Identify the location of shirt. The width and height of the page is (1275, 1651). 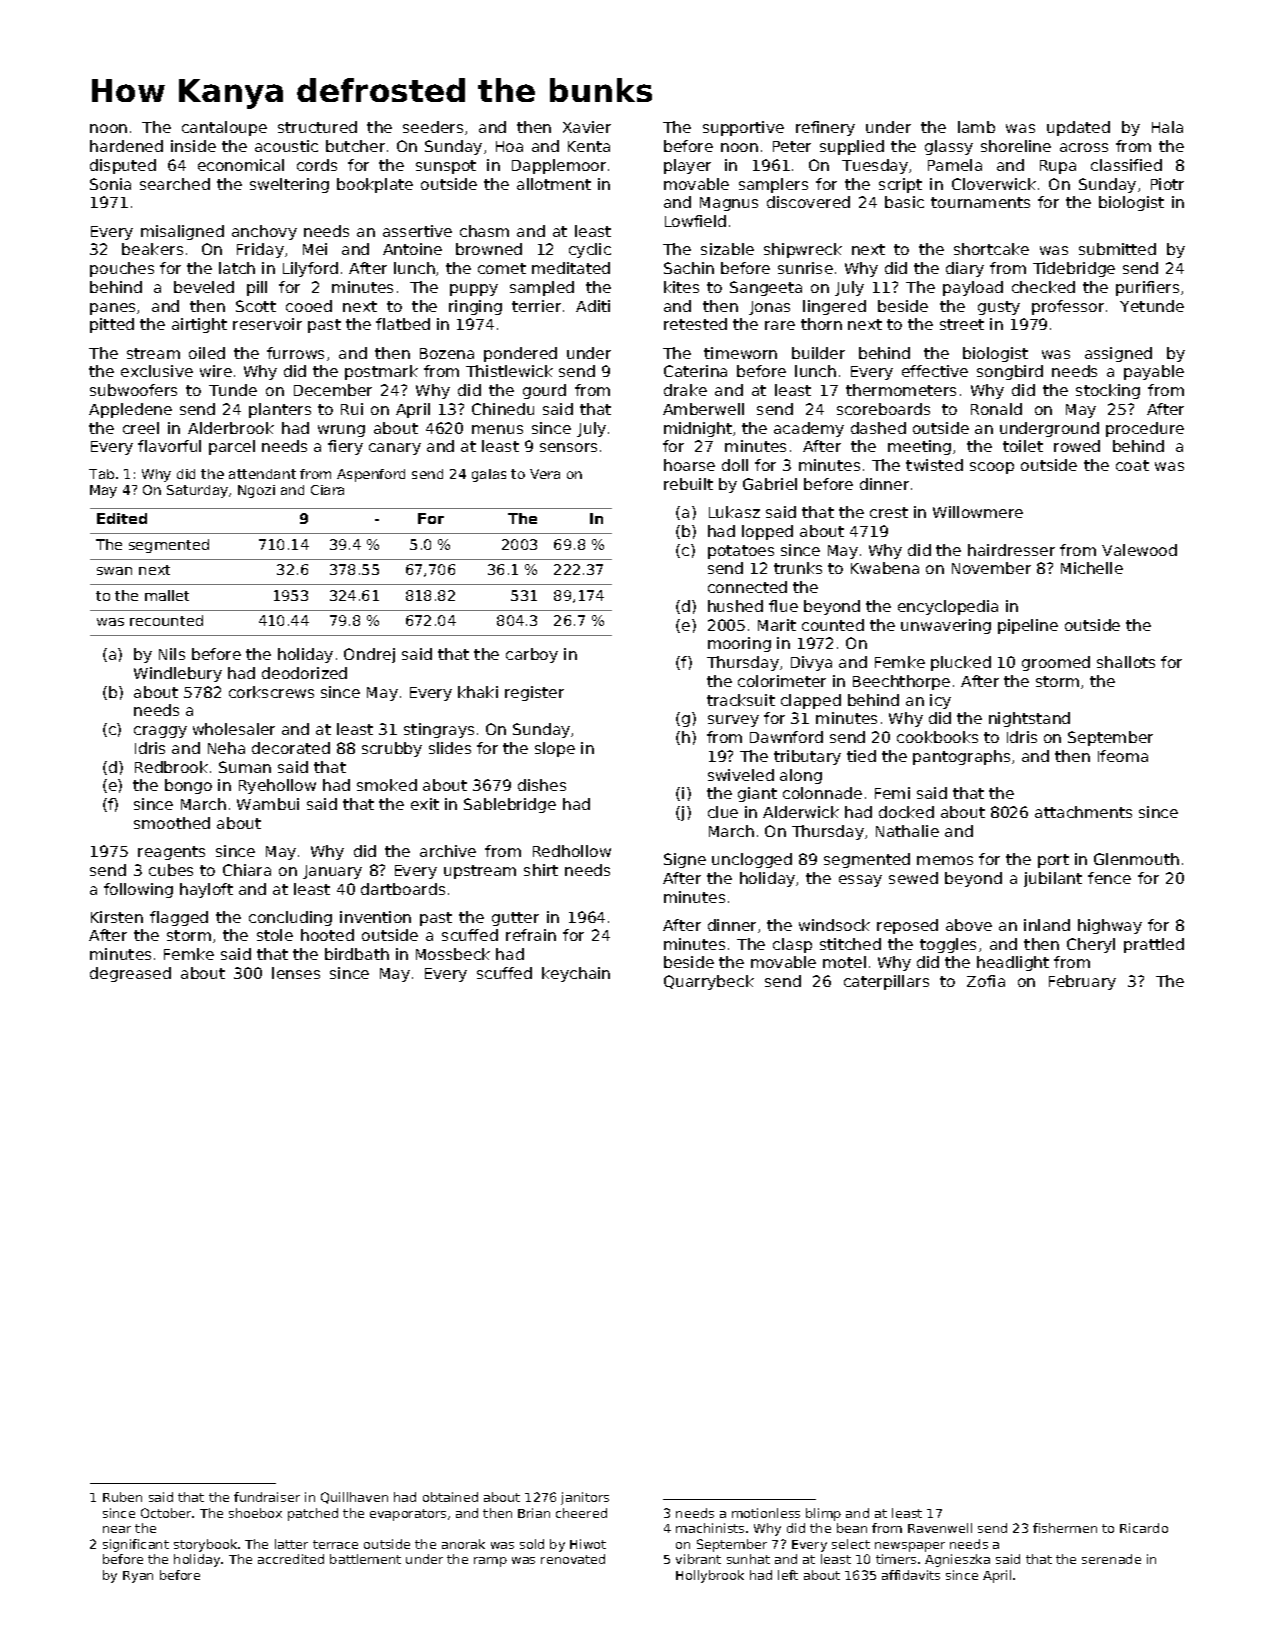
(541, 870).
